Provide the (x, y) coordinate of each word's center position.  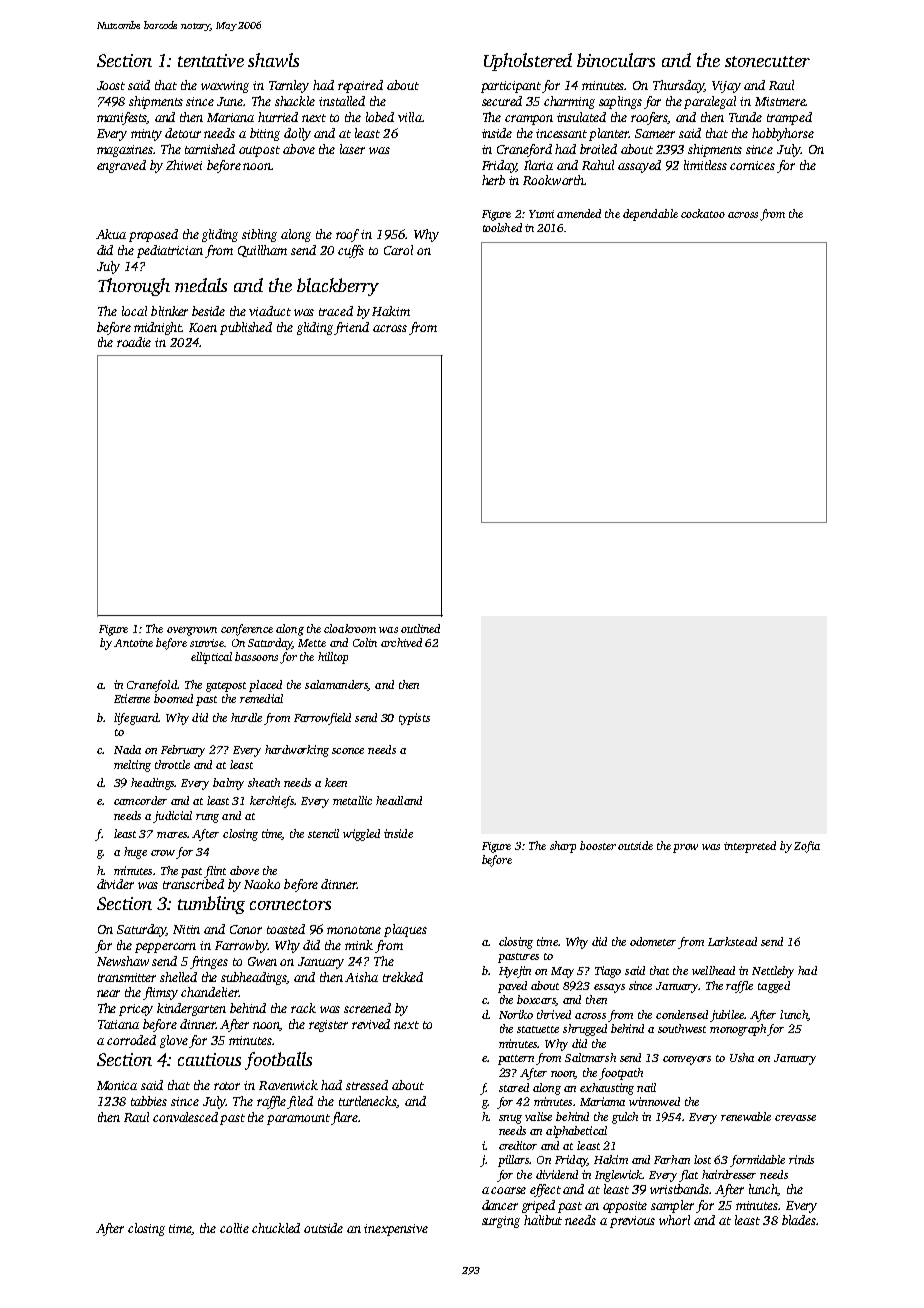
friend (352, 328)
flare (344, 1118)
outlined (420, 628)
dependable (650, 215)
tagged (774, 987)
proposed (153, 235)
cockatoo (703, 213)
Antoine (133, 643)
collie (234, 1228)
